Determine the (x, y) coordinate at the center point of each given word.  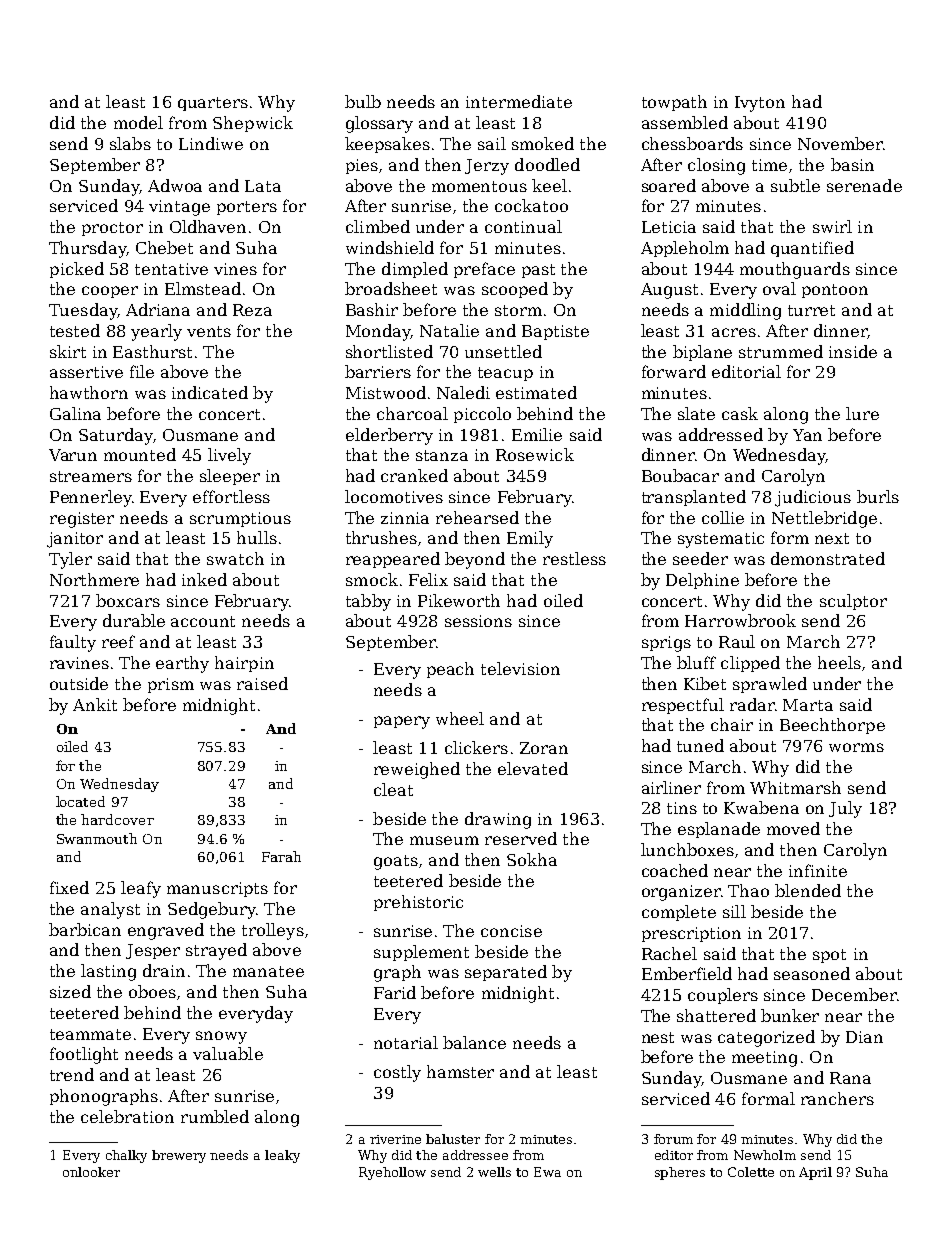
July (845, 809)
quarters (213, 104)
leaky (282, 1156)
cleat (393, 789)
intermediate (519, 101)
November (840, 143)
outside (79, 683)
